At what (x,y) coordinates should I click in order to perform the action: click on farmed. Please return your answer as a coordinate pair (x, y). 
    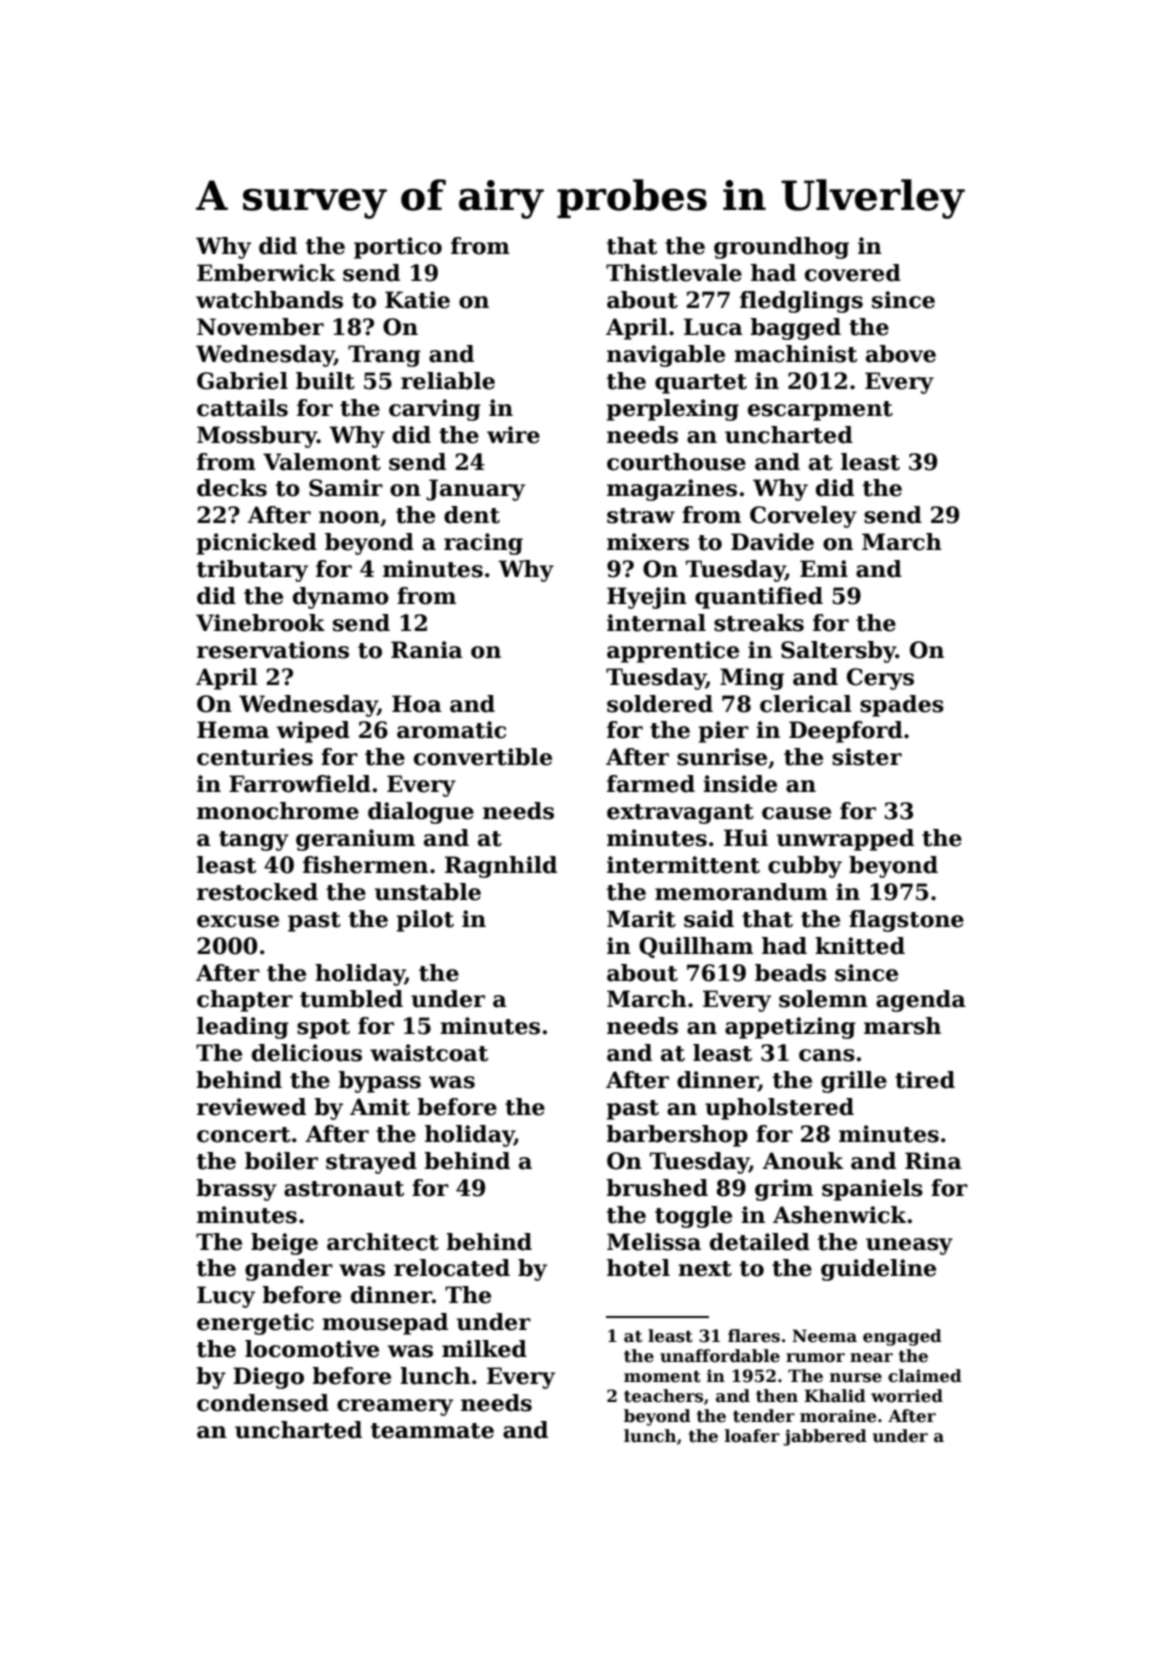
    Looking at the image, I should click on (651, 784).
